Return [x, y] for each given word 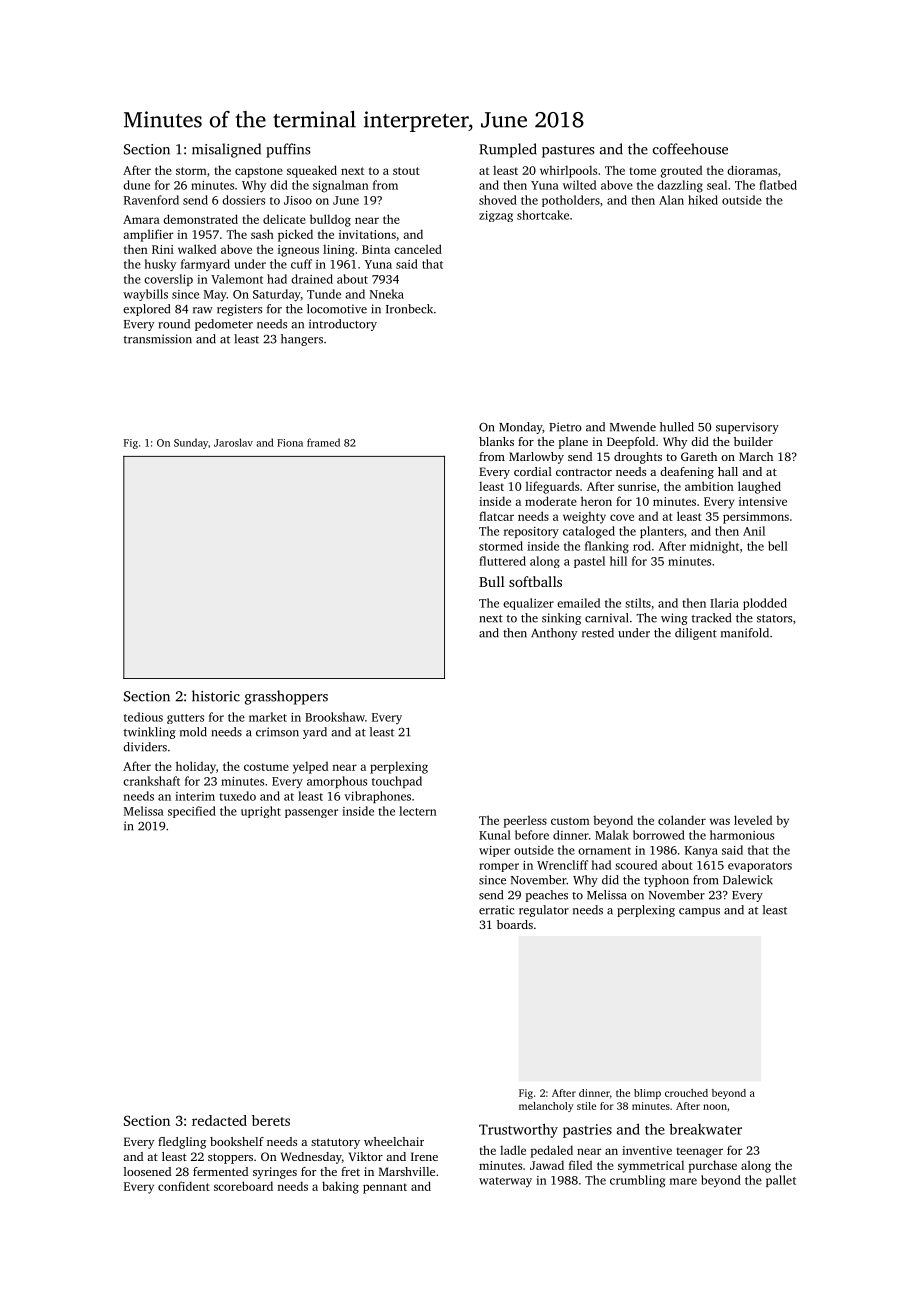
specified [192, 812]
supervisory [747, 428]
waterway [505, 1182]
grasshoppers [286, 697]
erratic [497, 910]
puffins [288, 150]
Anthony [554, 634]
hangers [302, 340]
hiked [703, 200]
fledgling [182, 1143]
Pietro [565, 427]
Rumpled [508, 150]
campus [699, 912]
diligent [696, 634]
